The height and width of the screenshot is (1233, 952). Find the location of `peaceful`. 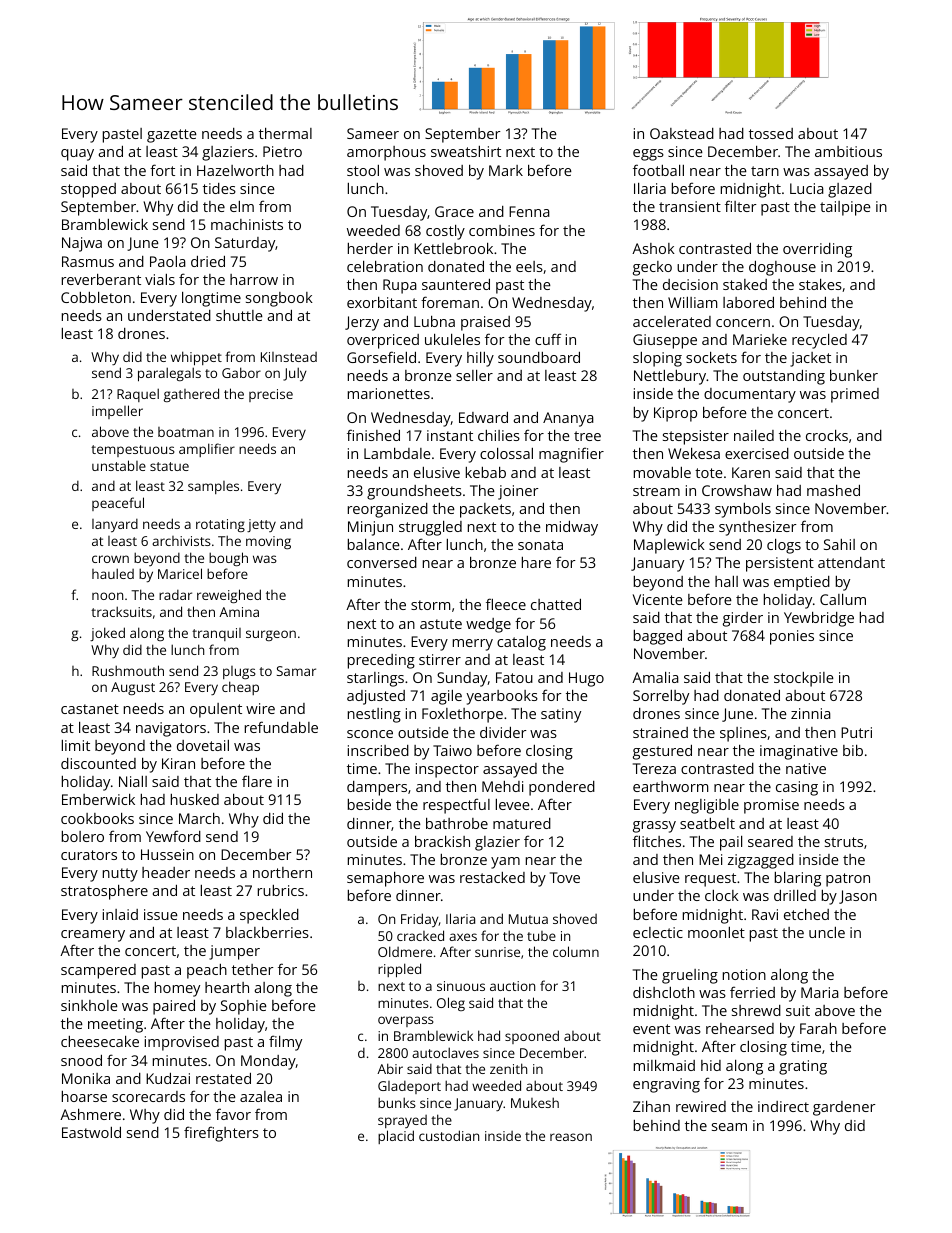

peaceful is located at coordinates (118, 504).
